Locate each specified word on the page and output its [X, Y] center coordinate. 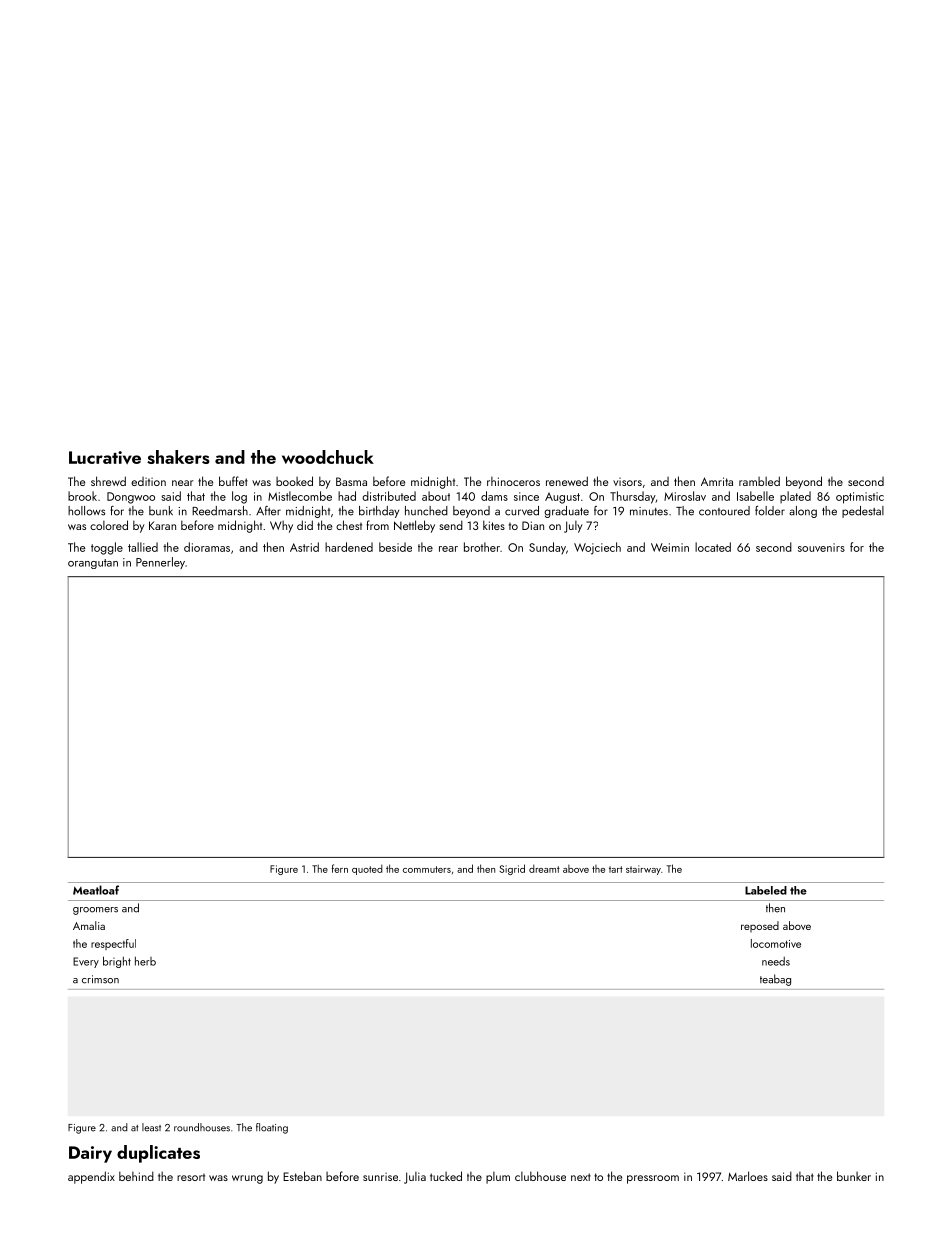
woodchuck [328, 457]
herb [145, 961]
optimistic [860, 498]
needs [776, 961]
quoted [367, 869]
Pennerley [160, 563]
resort [191, 1177]
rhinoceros [513, 481]
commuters [427, 869]
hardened [349, 547]
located [713, 547]
